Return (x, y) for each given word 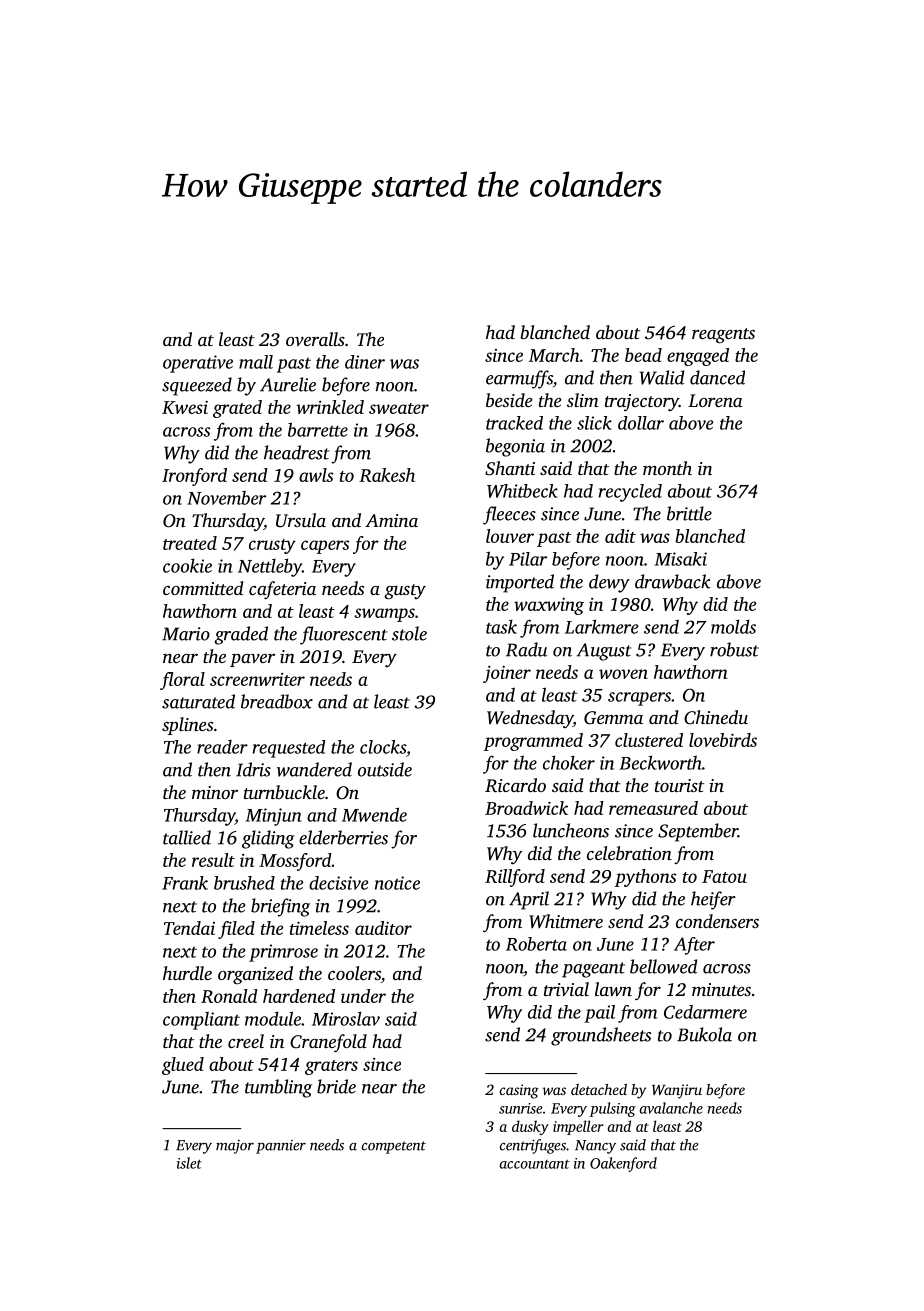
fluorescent (343, 635)
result (213, 860)
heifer (713, 900)
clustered (649, 740)
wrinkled (330, 407)
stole (409, 633)
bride (336, 1086)
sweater (399, 408)
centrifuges (533, 1146)
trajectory (642, 402)
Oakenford (623, 1164)
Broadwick (526, 808)
